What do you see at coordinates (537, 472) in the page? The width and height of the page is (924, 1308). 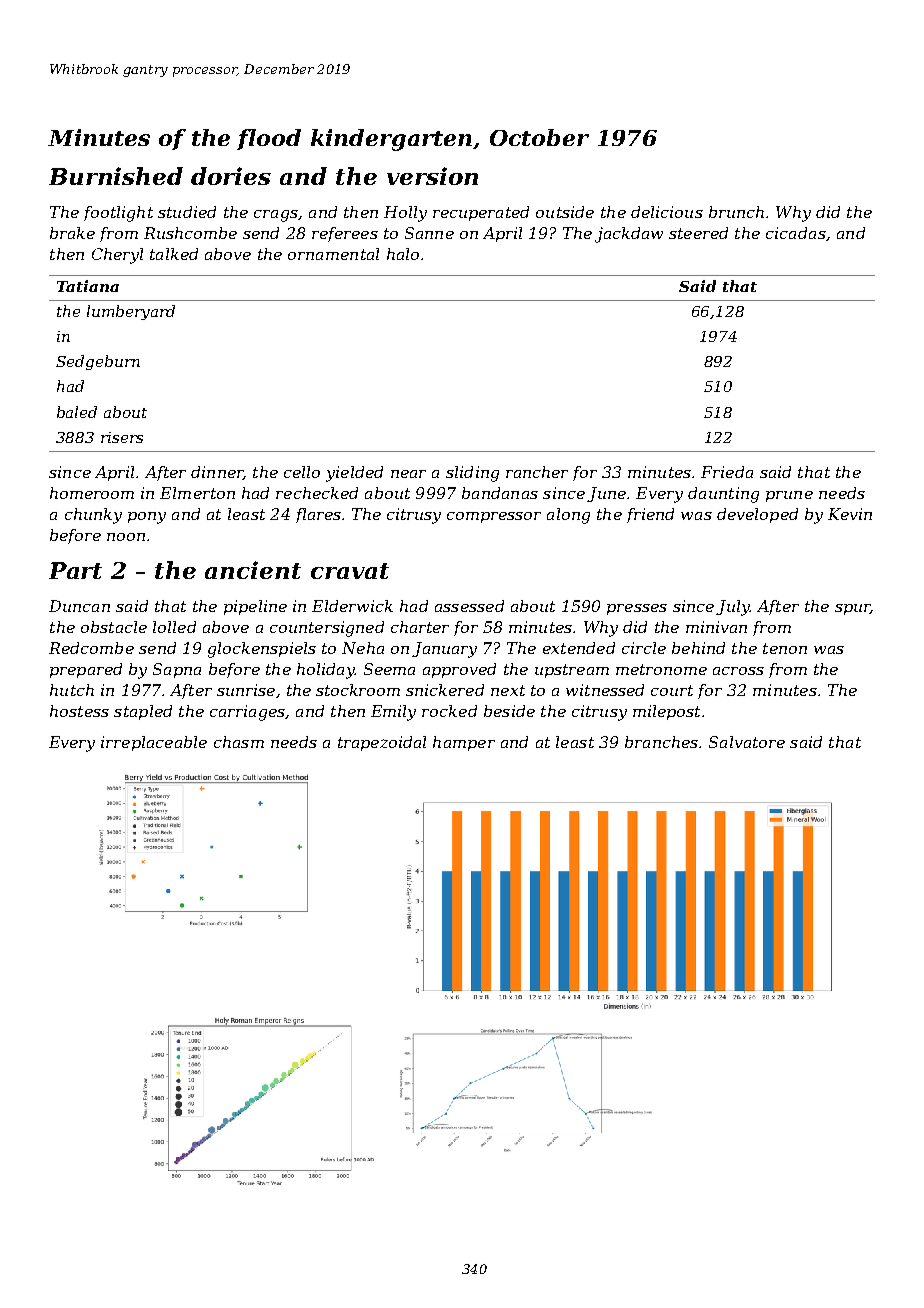 I see `rancher` at bounding box center [537, 472].
